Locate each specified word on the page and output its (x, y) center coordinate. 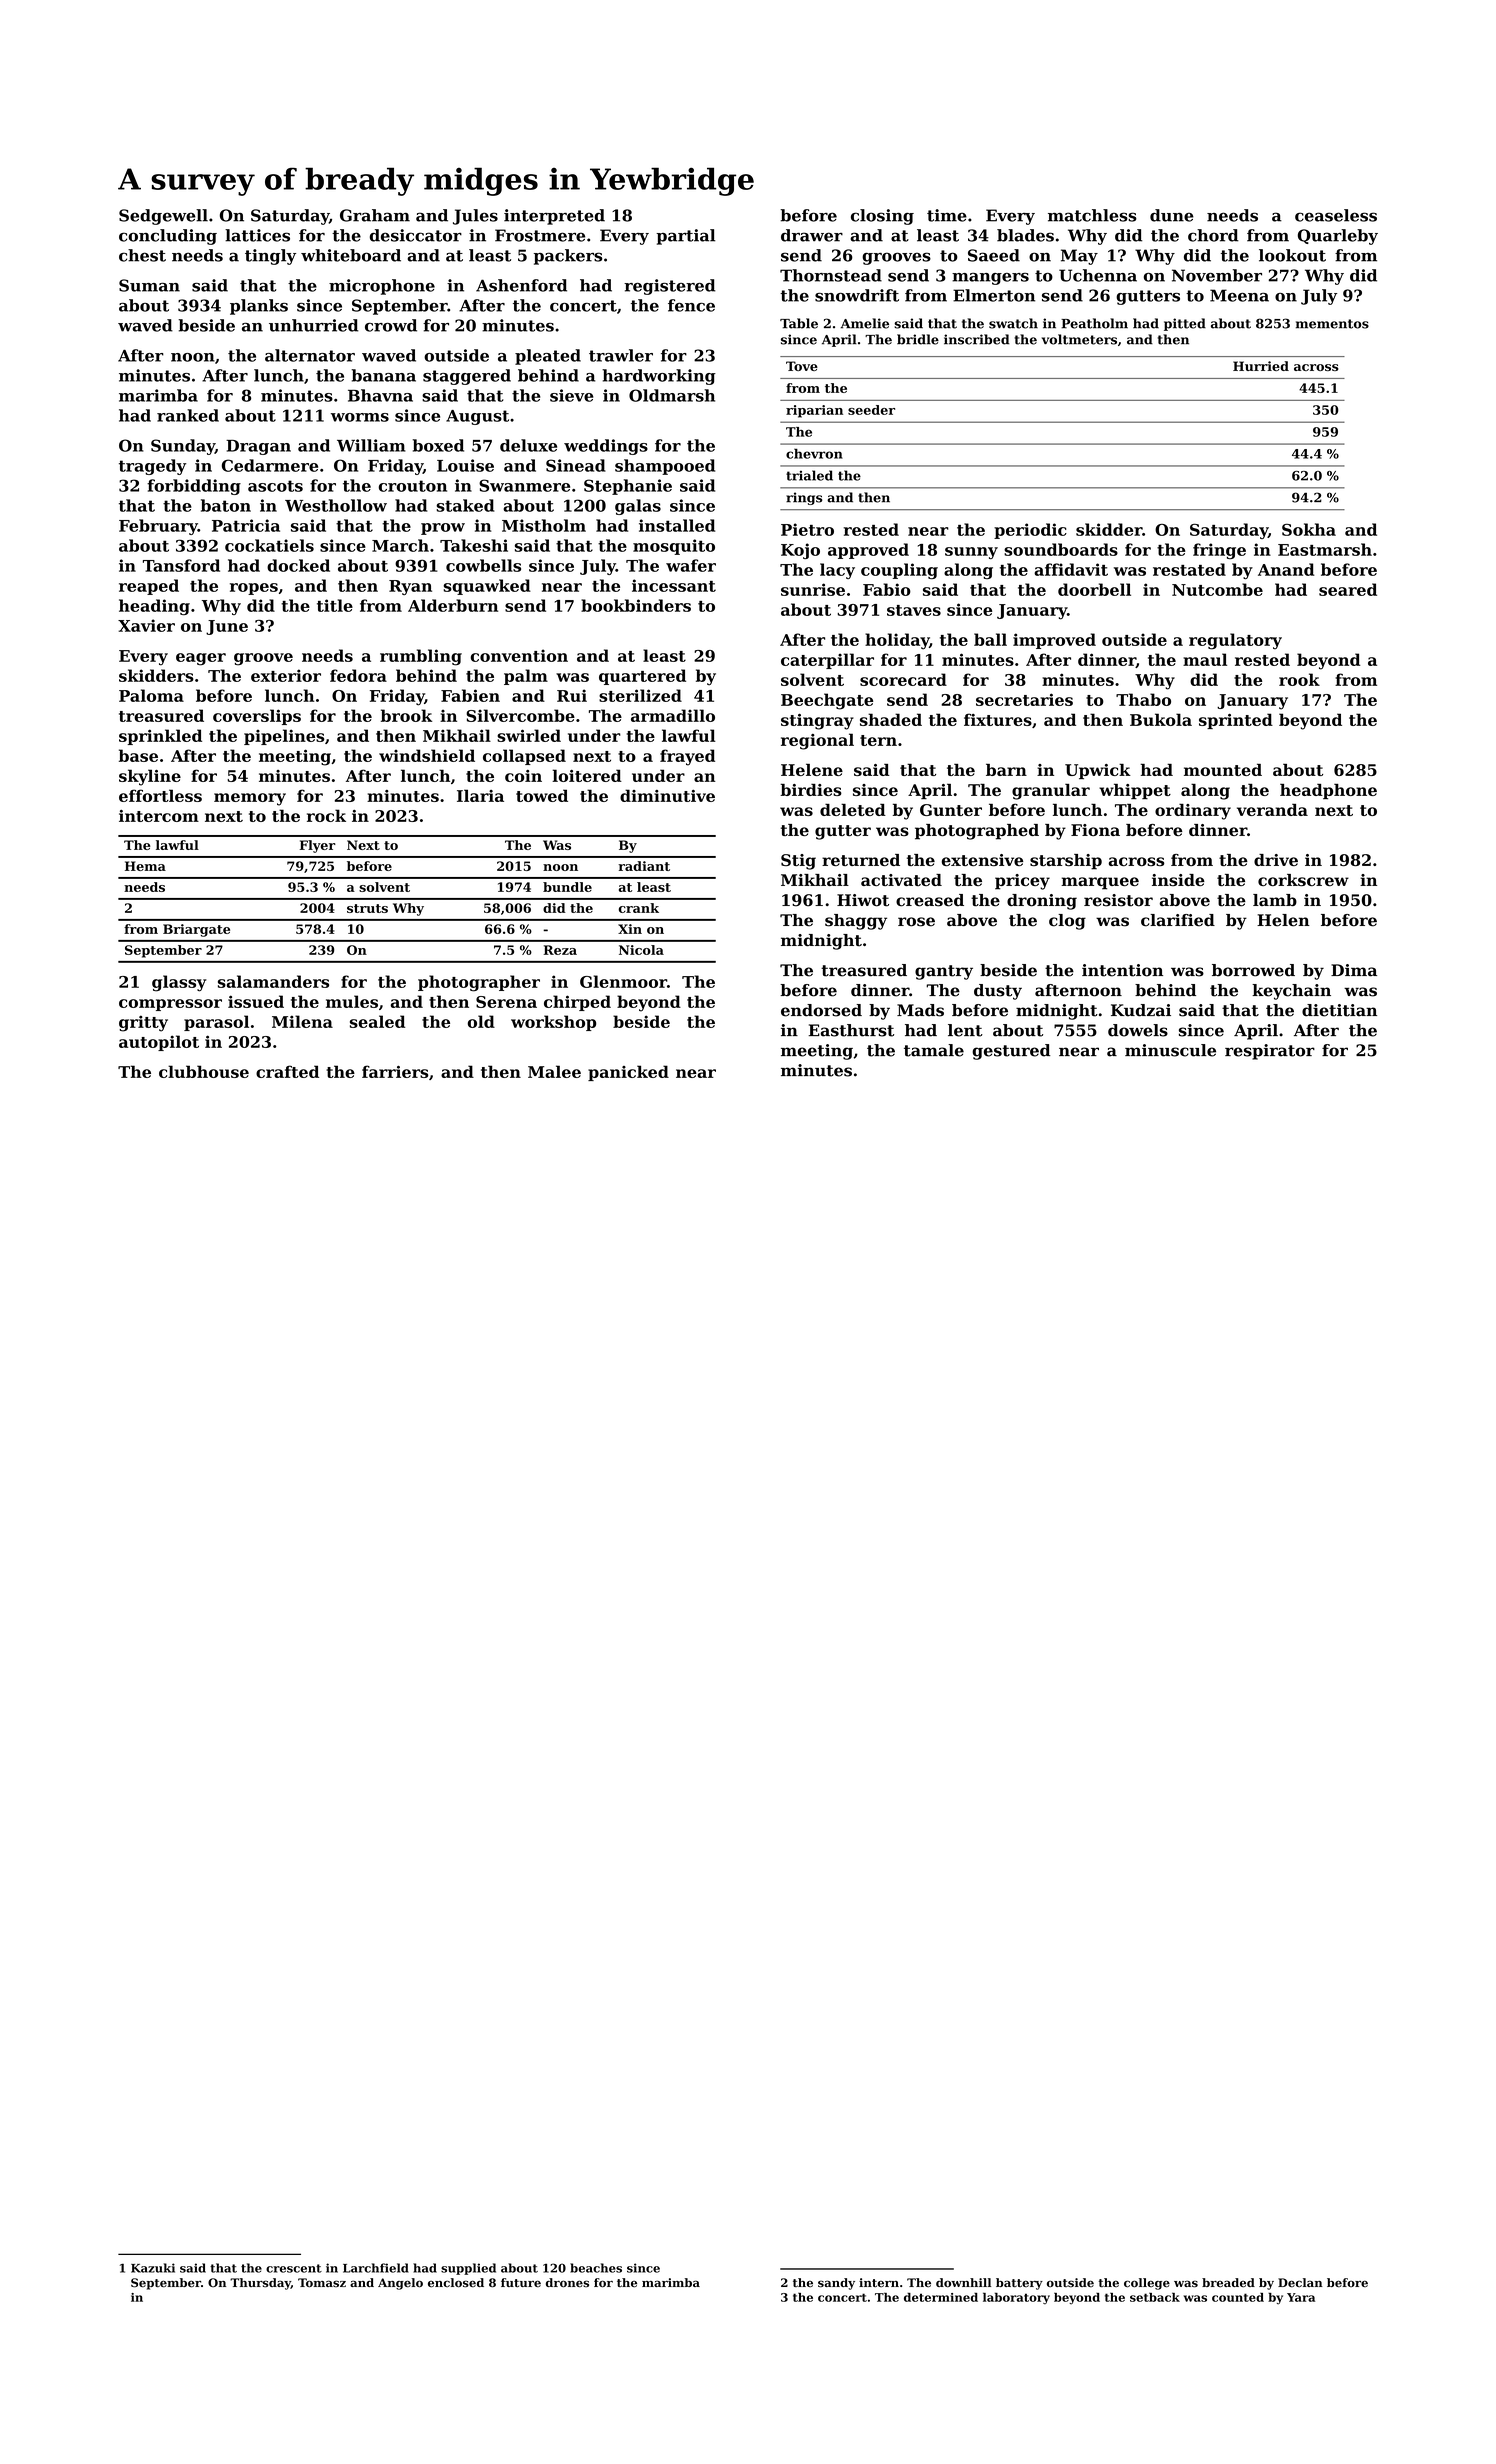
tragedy (152, 467)
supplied (468, 2269)
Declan (1300, 2283)
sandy (836, 2284)
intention (1122, 970)
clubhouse (204, 1071)
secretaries (1024, 699)
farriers (395, 1071)
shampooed (665, 467)
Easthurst (851, 1030)
